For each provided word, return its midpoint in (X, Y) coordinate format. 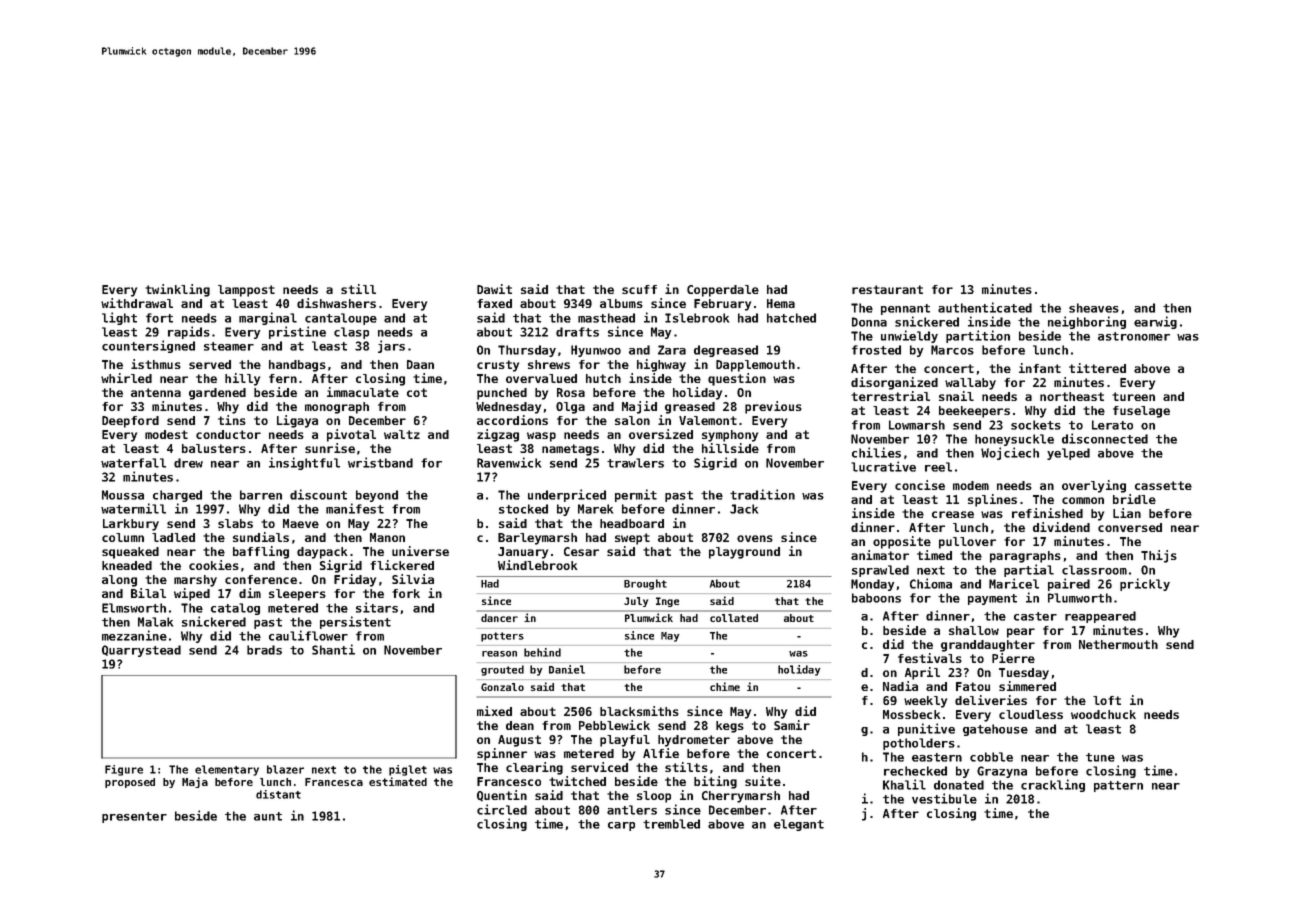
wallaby (970, 384)
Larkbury (131, 525)
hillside (730, 448)
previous (773, 407)
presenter (134, 817)
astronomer (1134, 336)
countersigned (148, 346)
